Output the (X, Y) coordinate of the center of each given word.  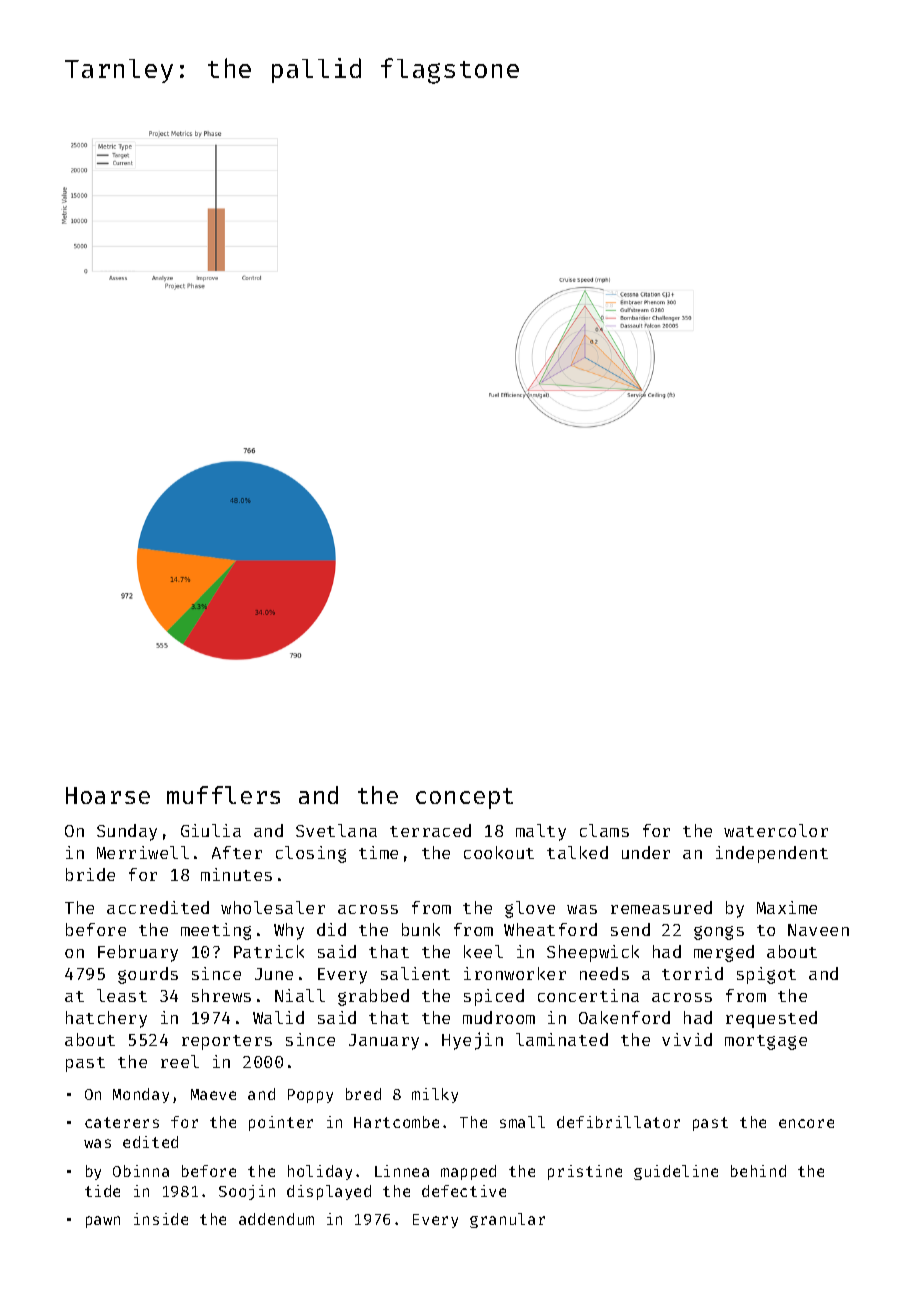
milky (435, 1095)
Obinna (141, 1171)
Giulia (211, 830)
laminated (562, 1039)
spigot (766, 975)
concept (464, 798)
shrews (221, 995)
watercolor (776, 830)
